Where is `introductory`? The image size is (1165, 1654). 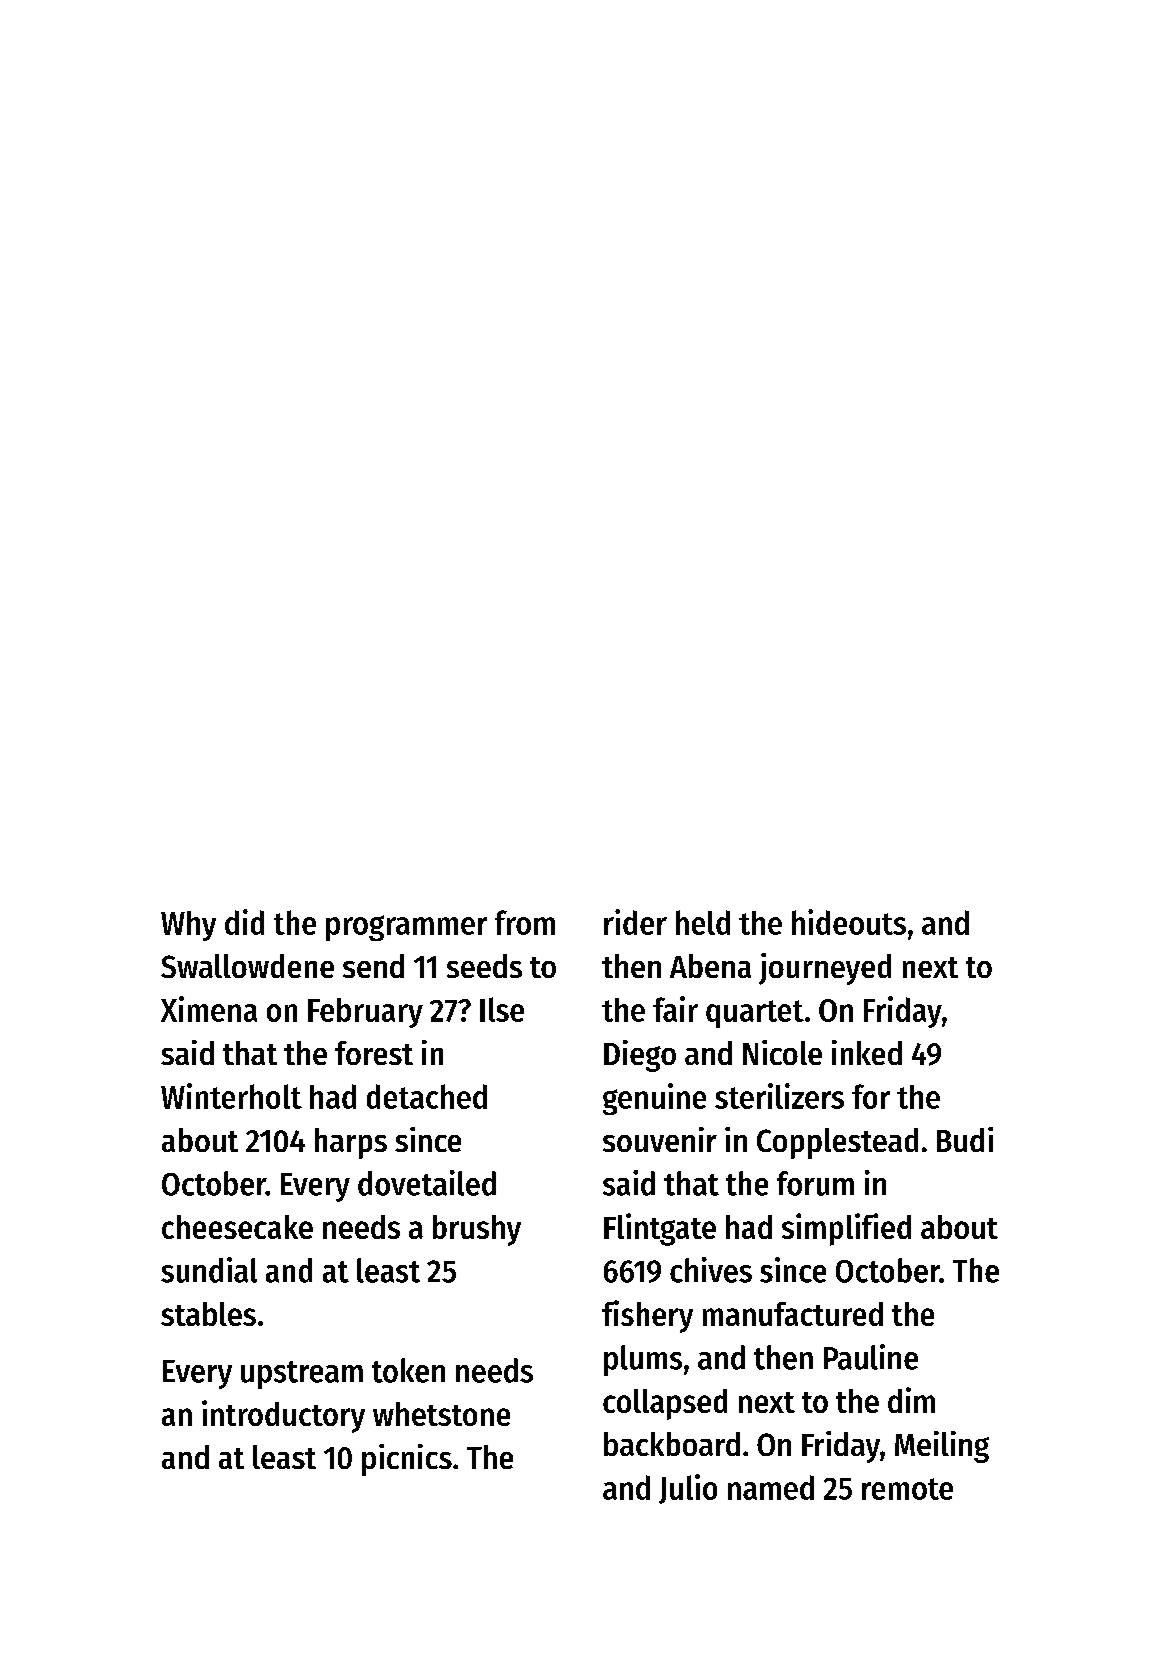 introductory is located at coordinates (283, 1416).
